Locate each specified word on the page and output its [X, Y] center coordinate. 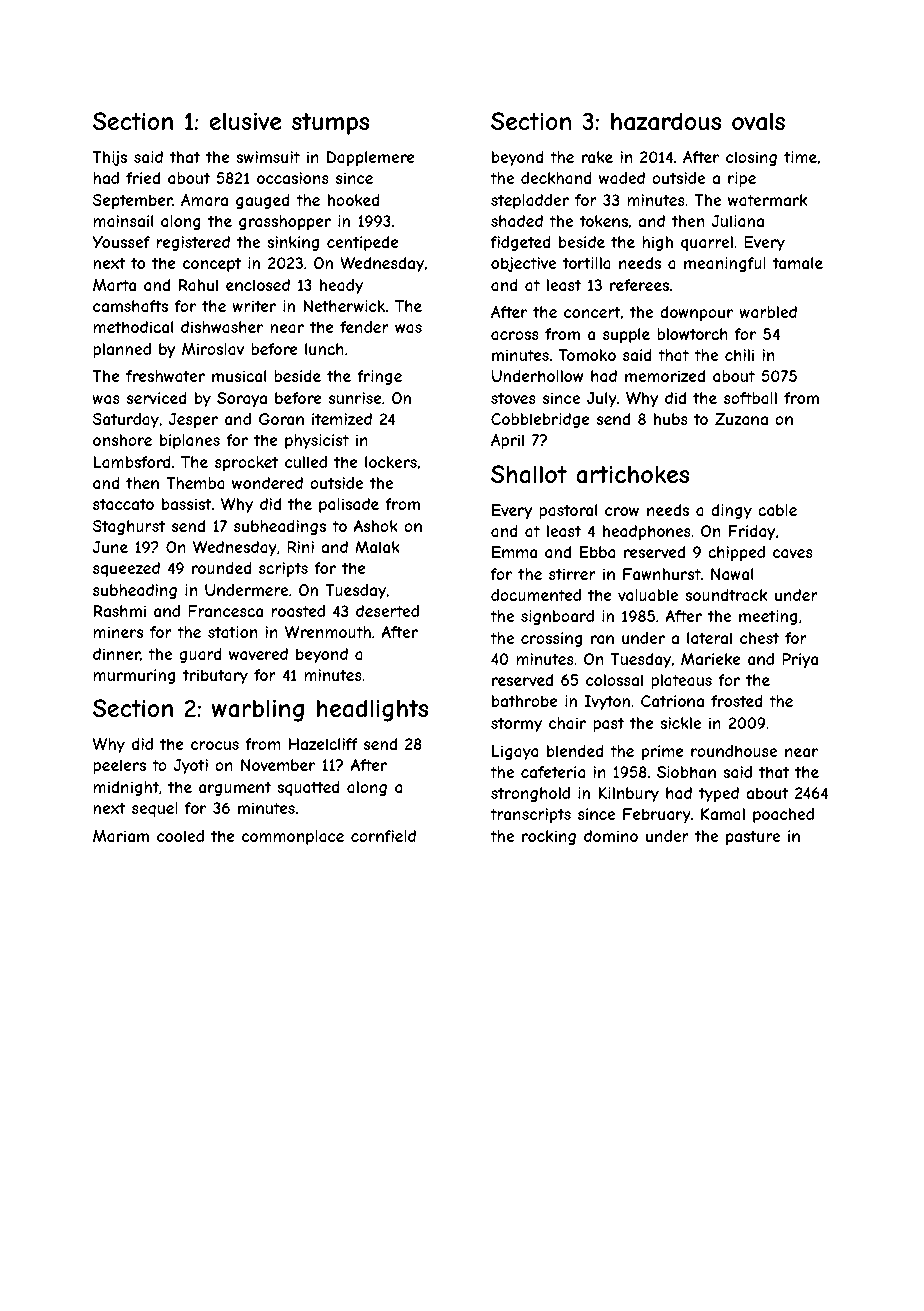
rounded [222, 568]
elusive [246, 121]
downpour [696, 313]
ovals [758, 121]
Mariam [121, 836]
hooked [354, 200]
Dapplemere [371, 158]
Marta [114, 285]
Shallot [529, 474]
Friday [752, 532]
